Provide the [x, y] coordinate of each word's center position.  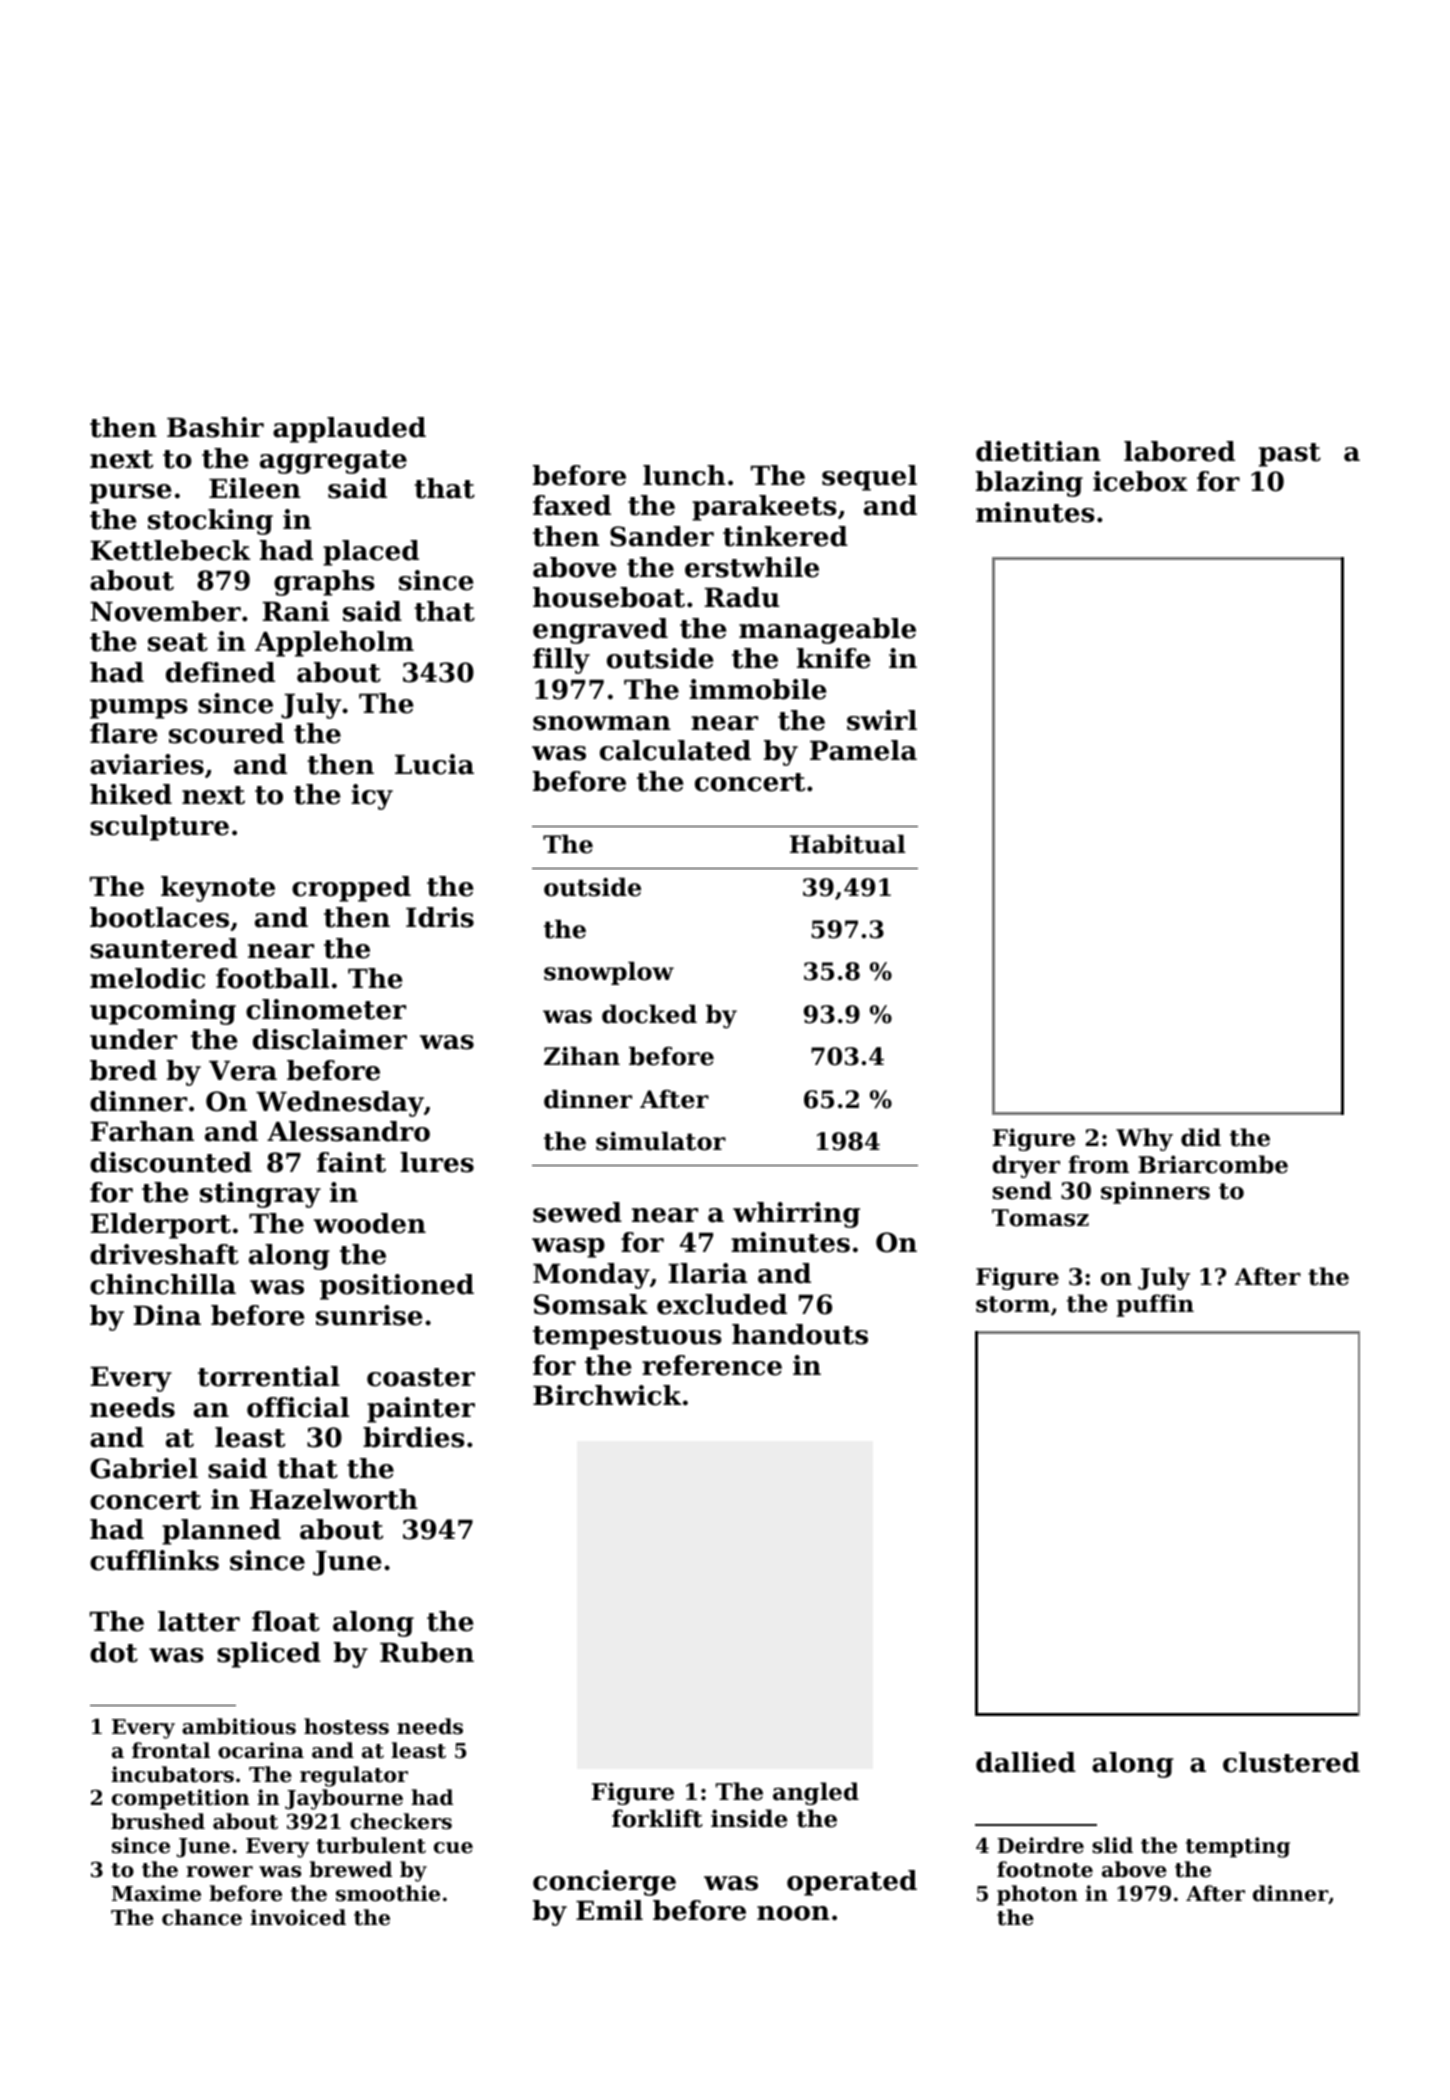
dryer [1026, 1166]
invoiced [298, 1917]
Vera [243, 1071]
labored [1179, 451]
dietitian [1038, 451]
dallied [1026, 1762]
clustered [1291, 1762]
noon [793, 1913]
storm [1013, 1304]
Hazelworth [334, 1499]
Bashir [215, 427]
